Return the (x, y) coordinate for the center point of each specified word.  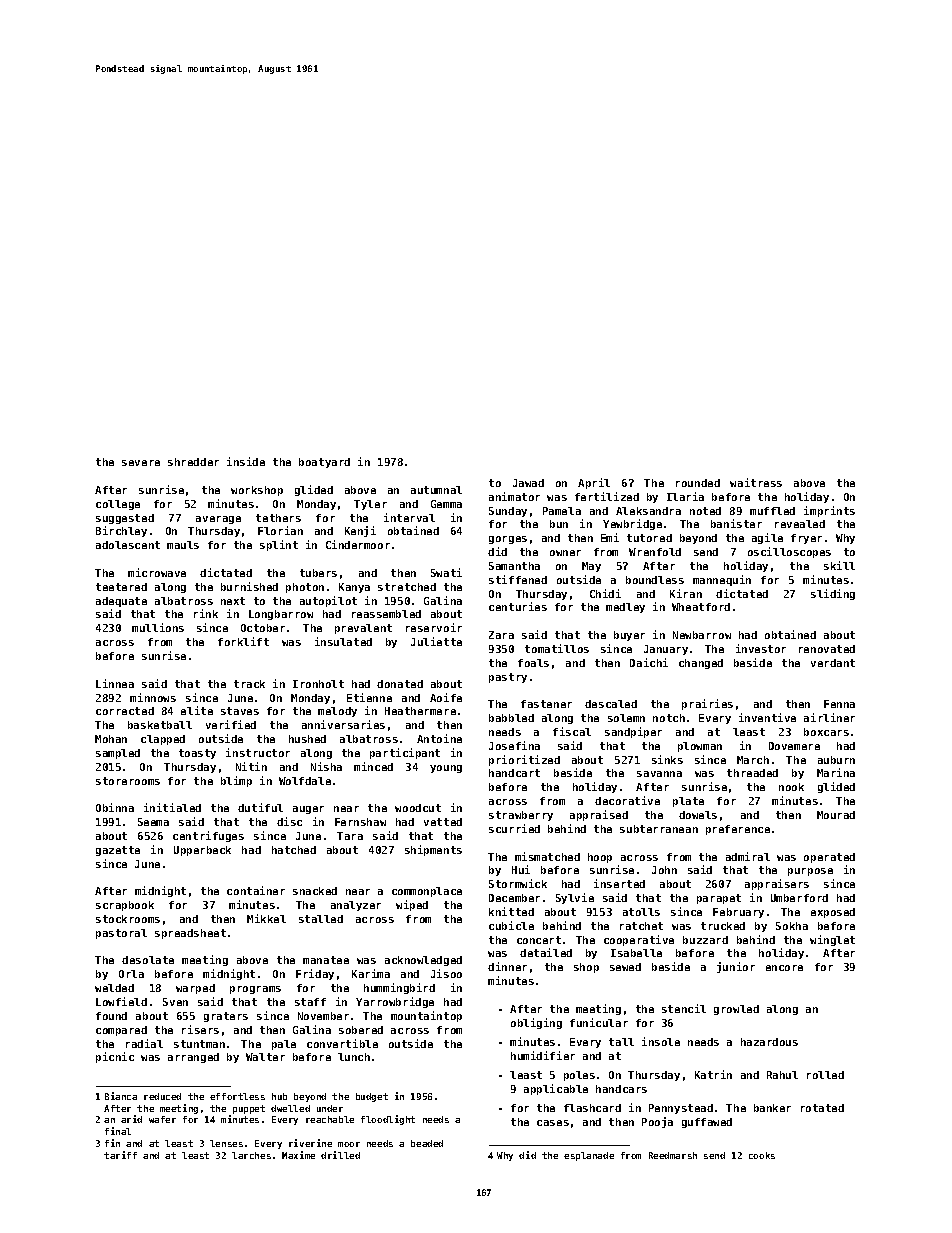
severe (141, 463)
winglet (832, 940)
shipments (433, 850)
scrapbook (125, 906)
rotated (822, 1108)
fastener (546, 704)
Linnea (115, 683)
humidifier (543, 1055)
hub (279, 1096)
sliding (833, 594)
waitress (756, 482)
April (594, 483)
